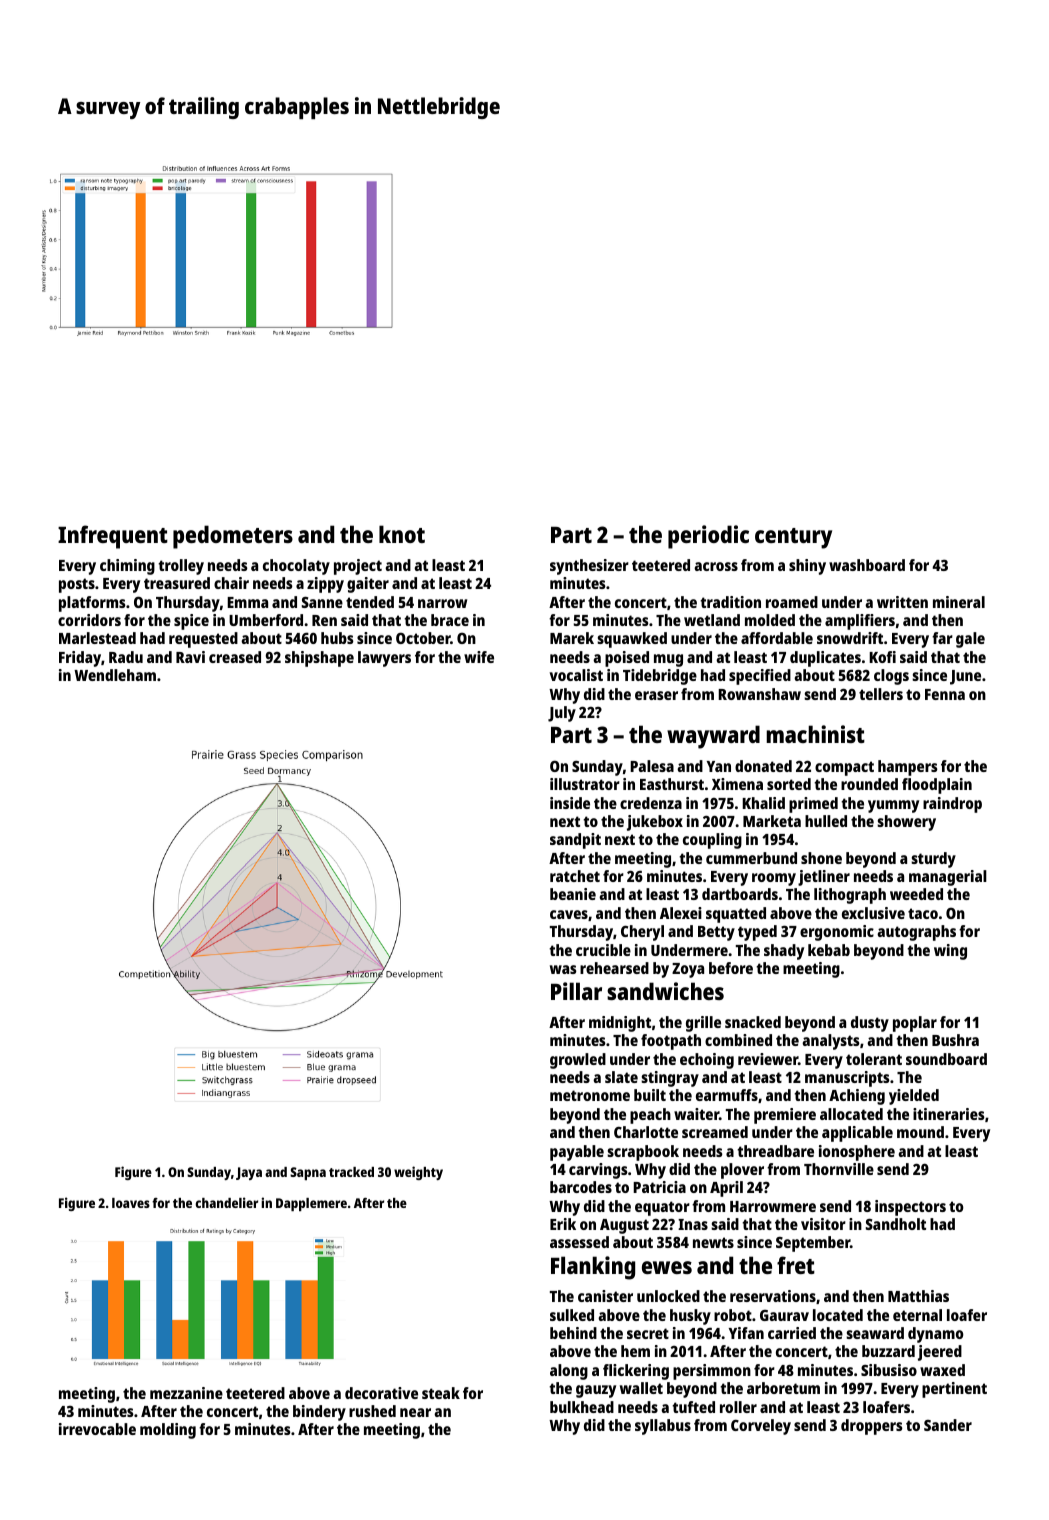 This page has height=1520, width=1049. I want to click on inside, so click(570, 803).
